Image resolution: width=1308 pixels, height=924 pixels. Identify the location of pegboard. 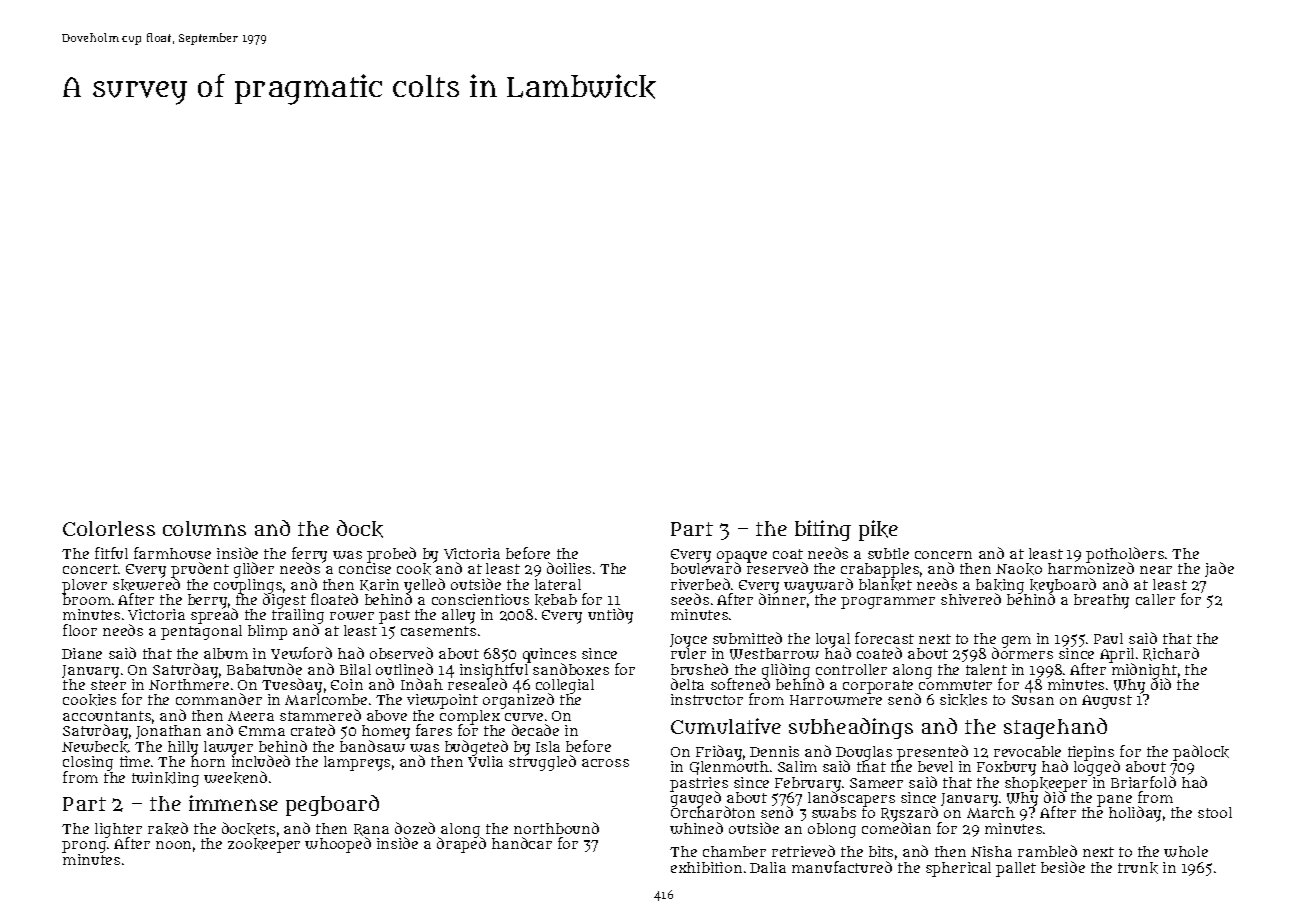
(332, 805).
